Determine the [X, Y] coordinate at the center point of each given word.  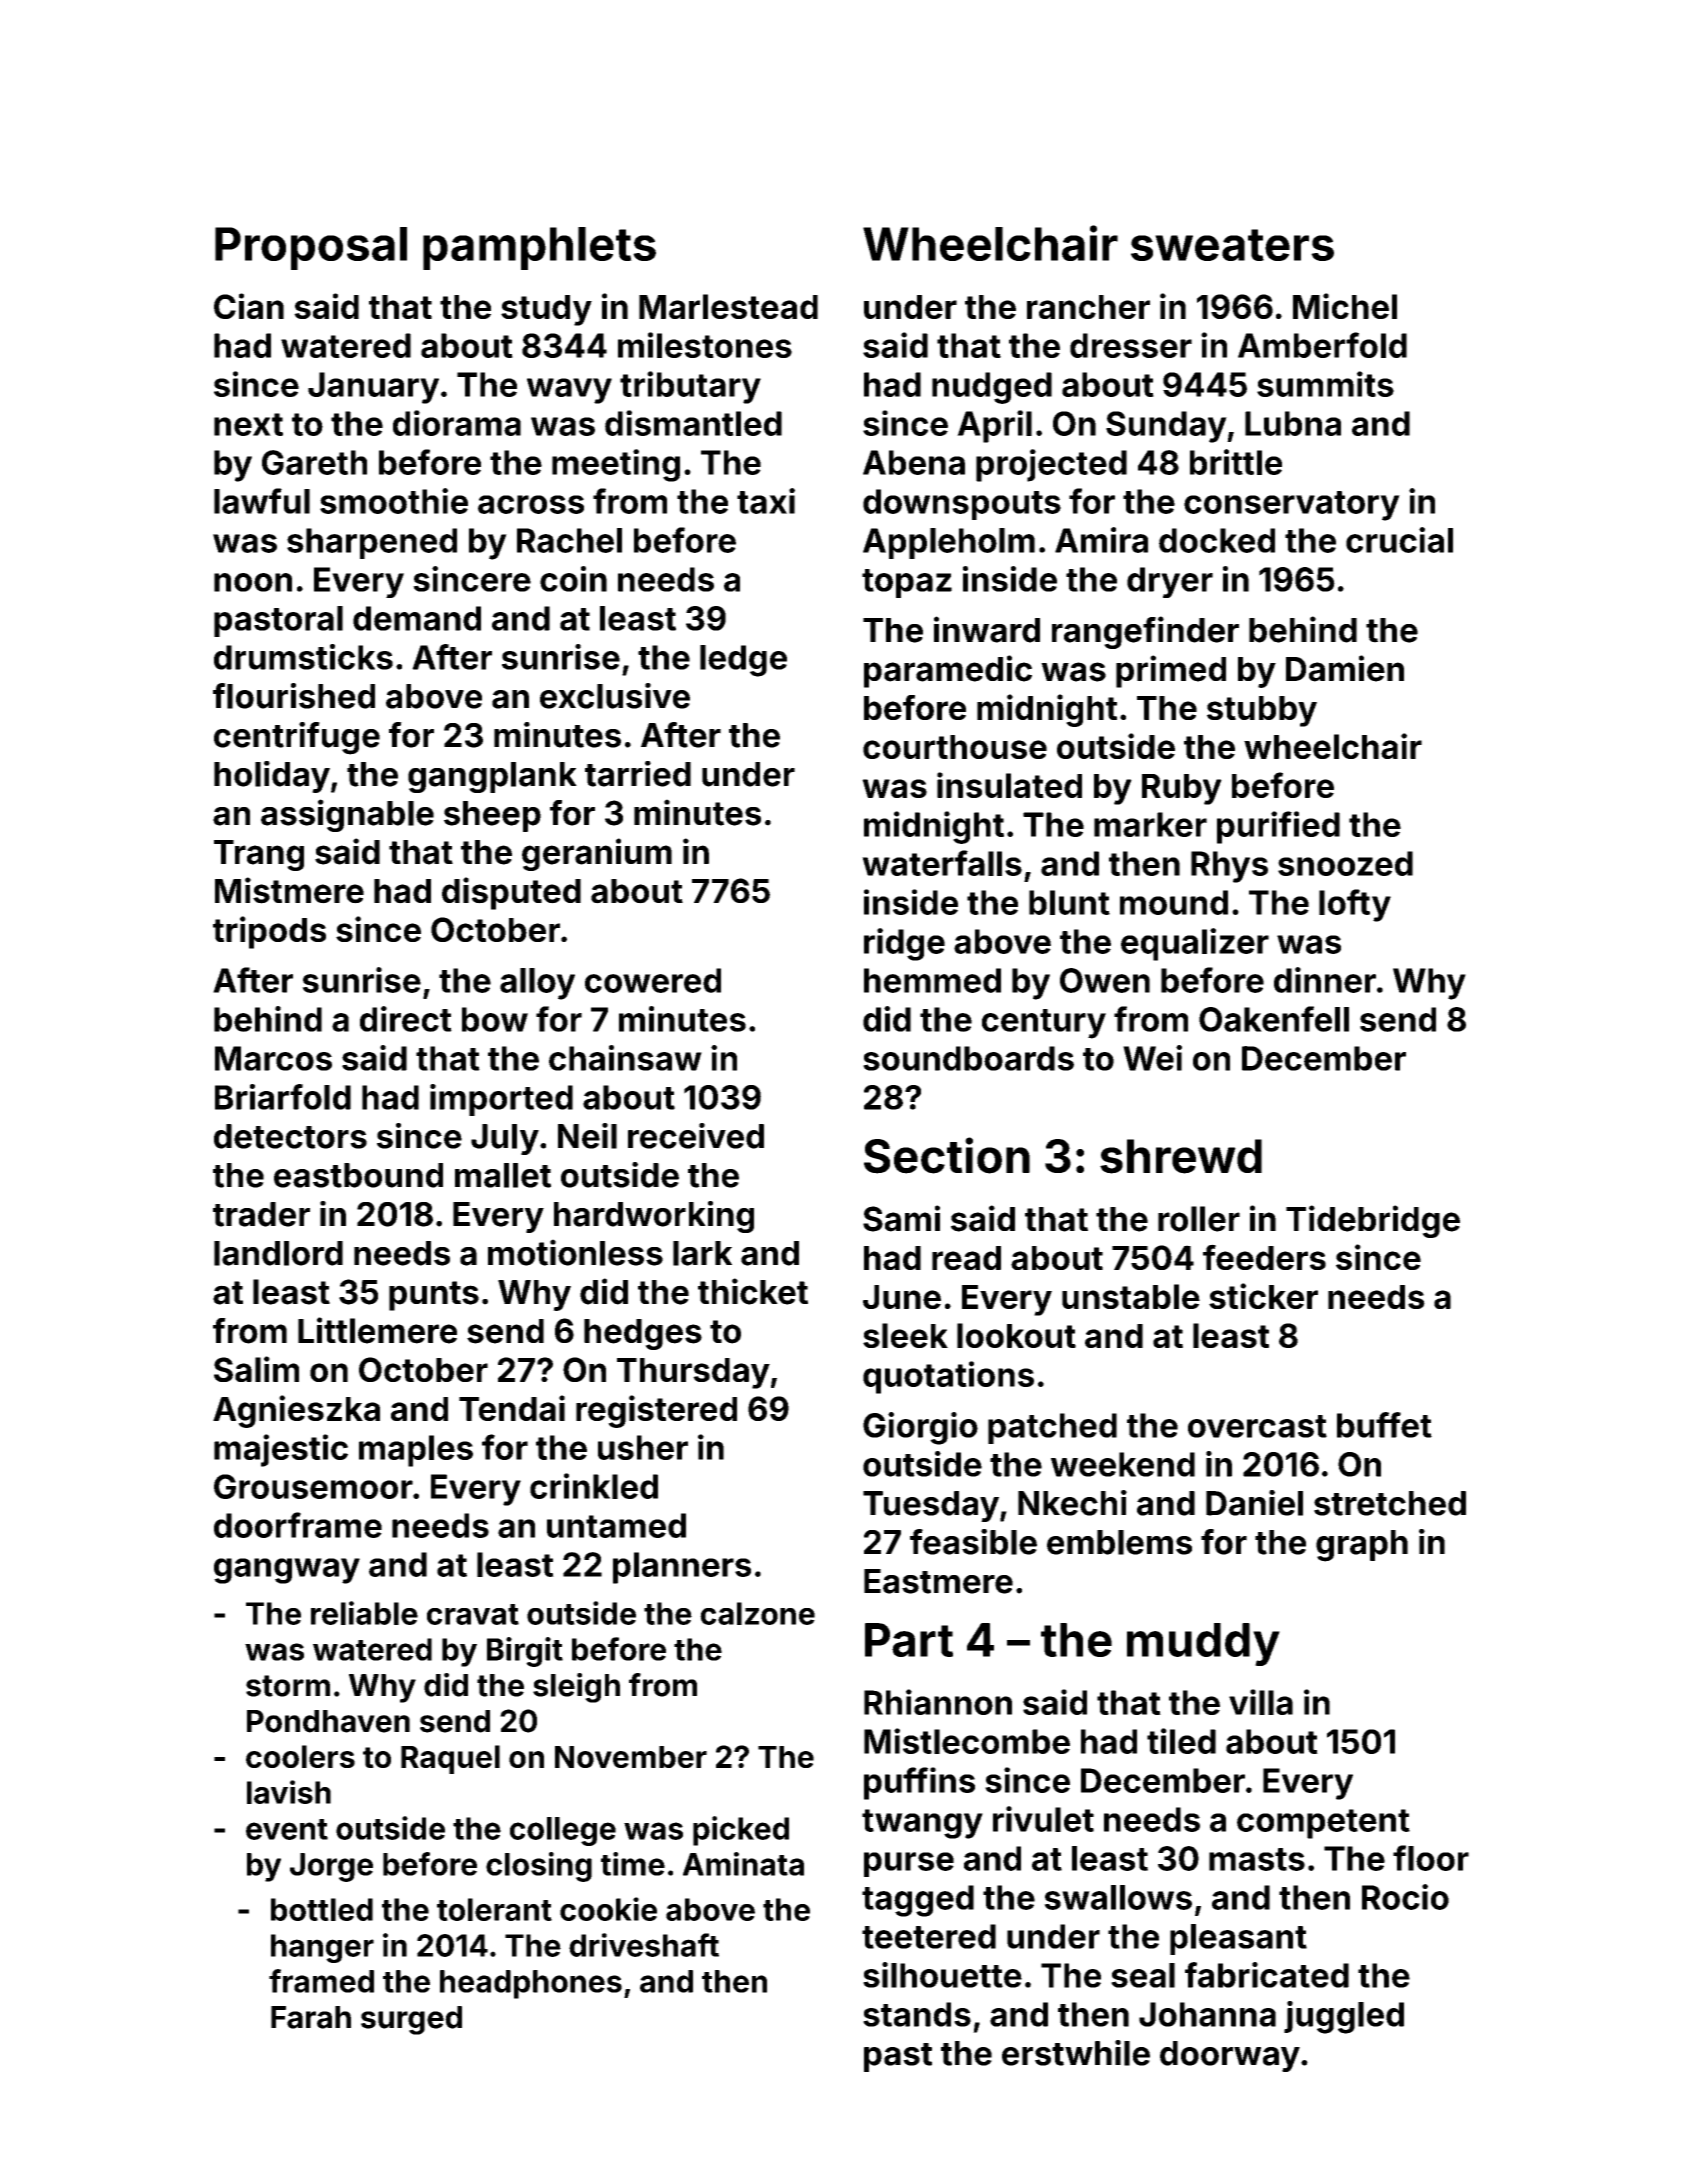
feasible [973, 1542]
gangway [287, 1571]
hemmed [932, 980]
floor [1431, 1858]
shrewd [1181, 1156]
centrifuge [297, 738]
